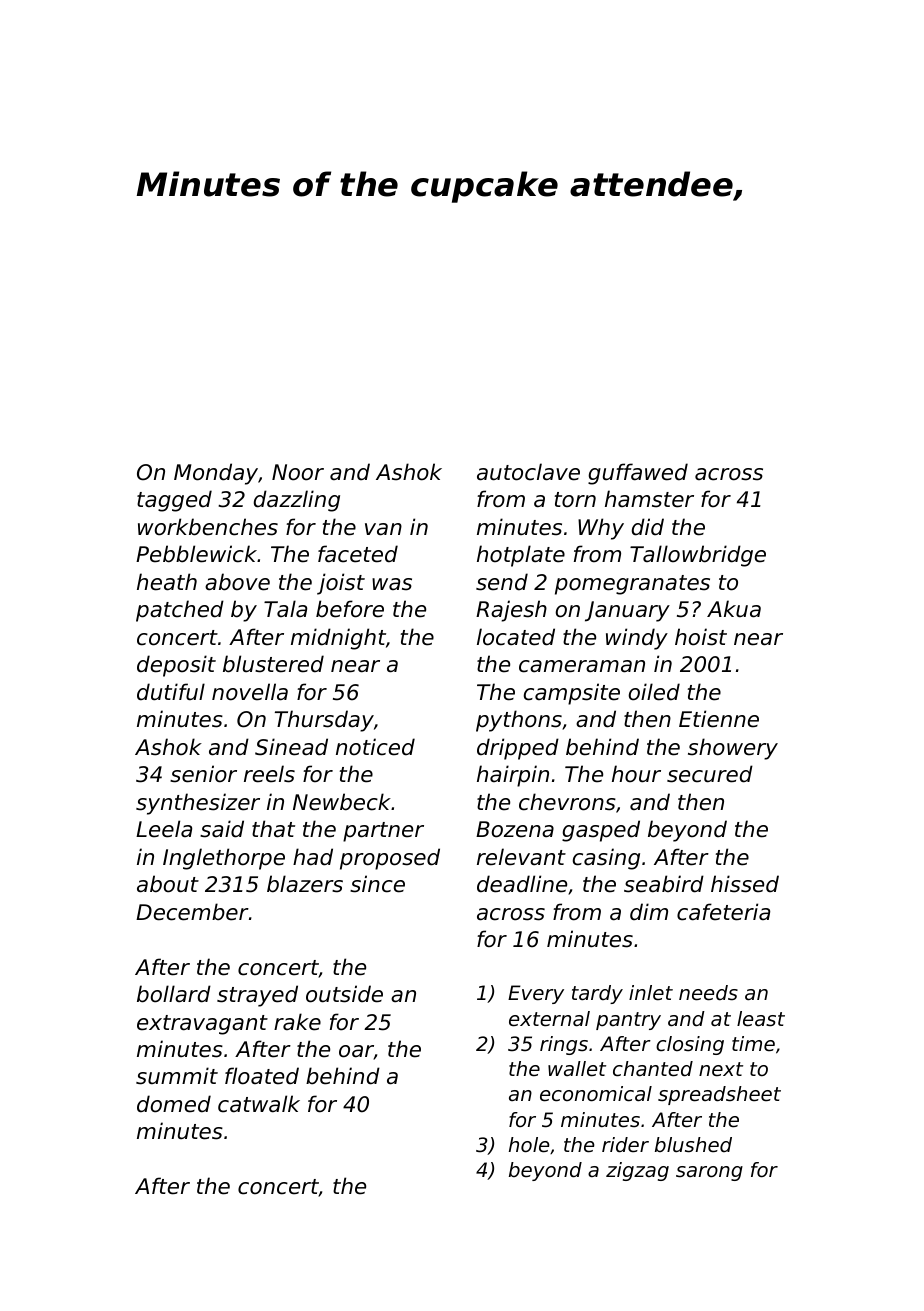 The image size is (924, 1311). Describe the element at coordinates (174, 994) in the screenshot. I see `bollard` at that location.
